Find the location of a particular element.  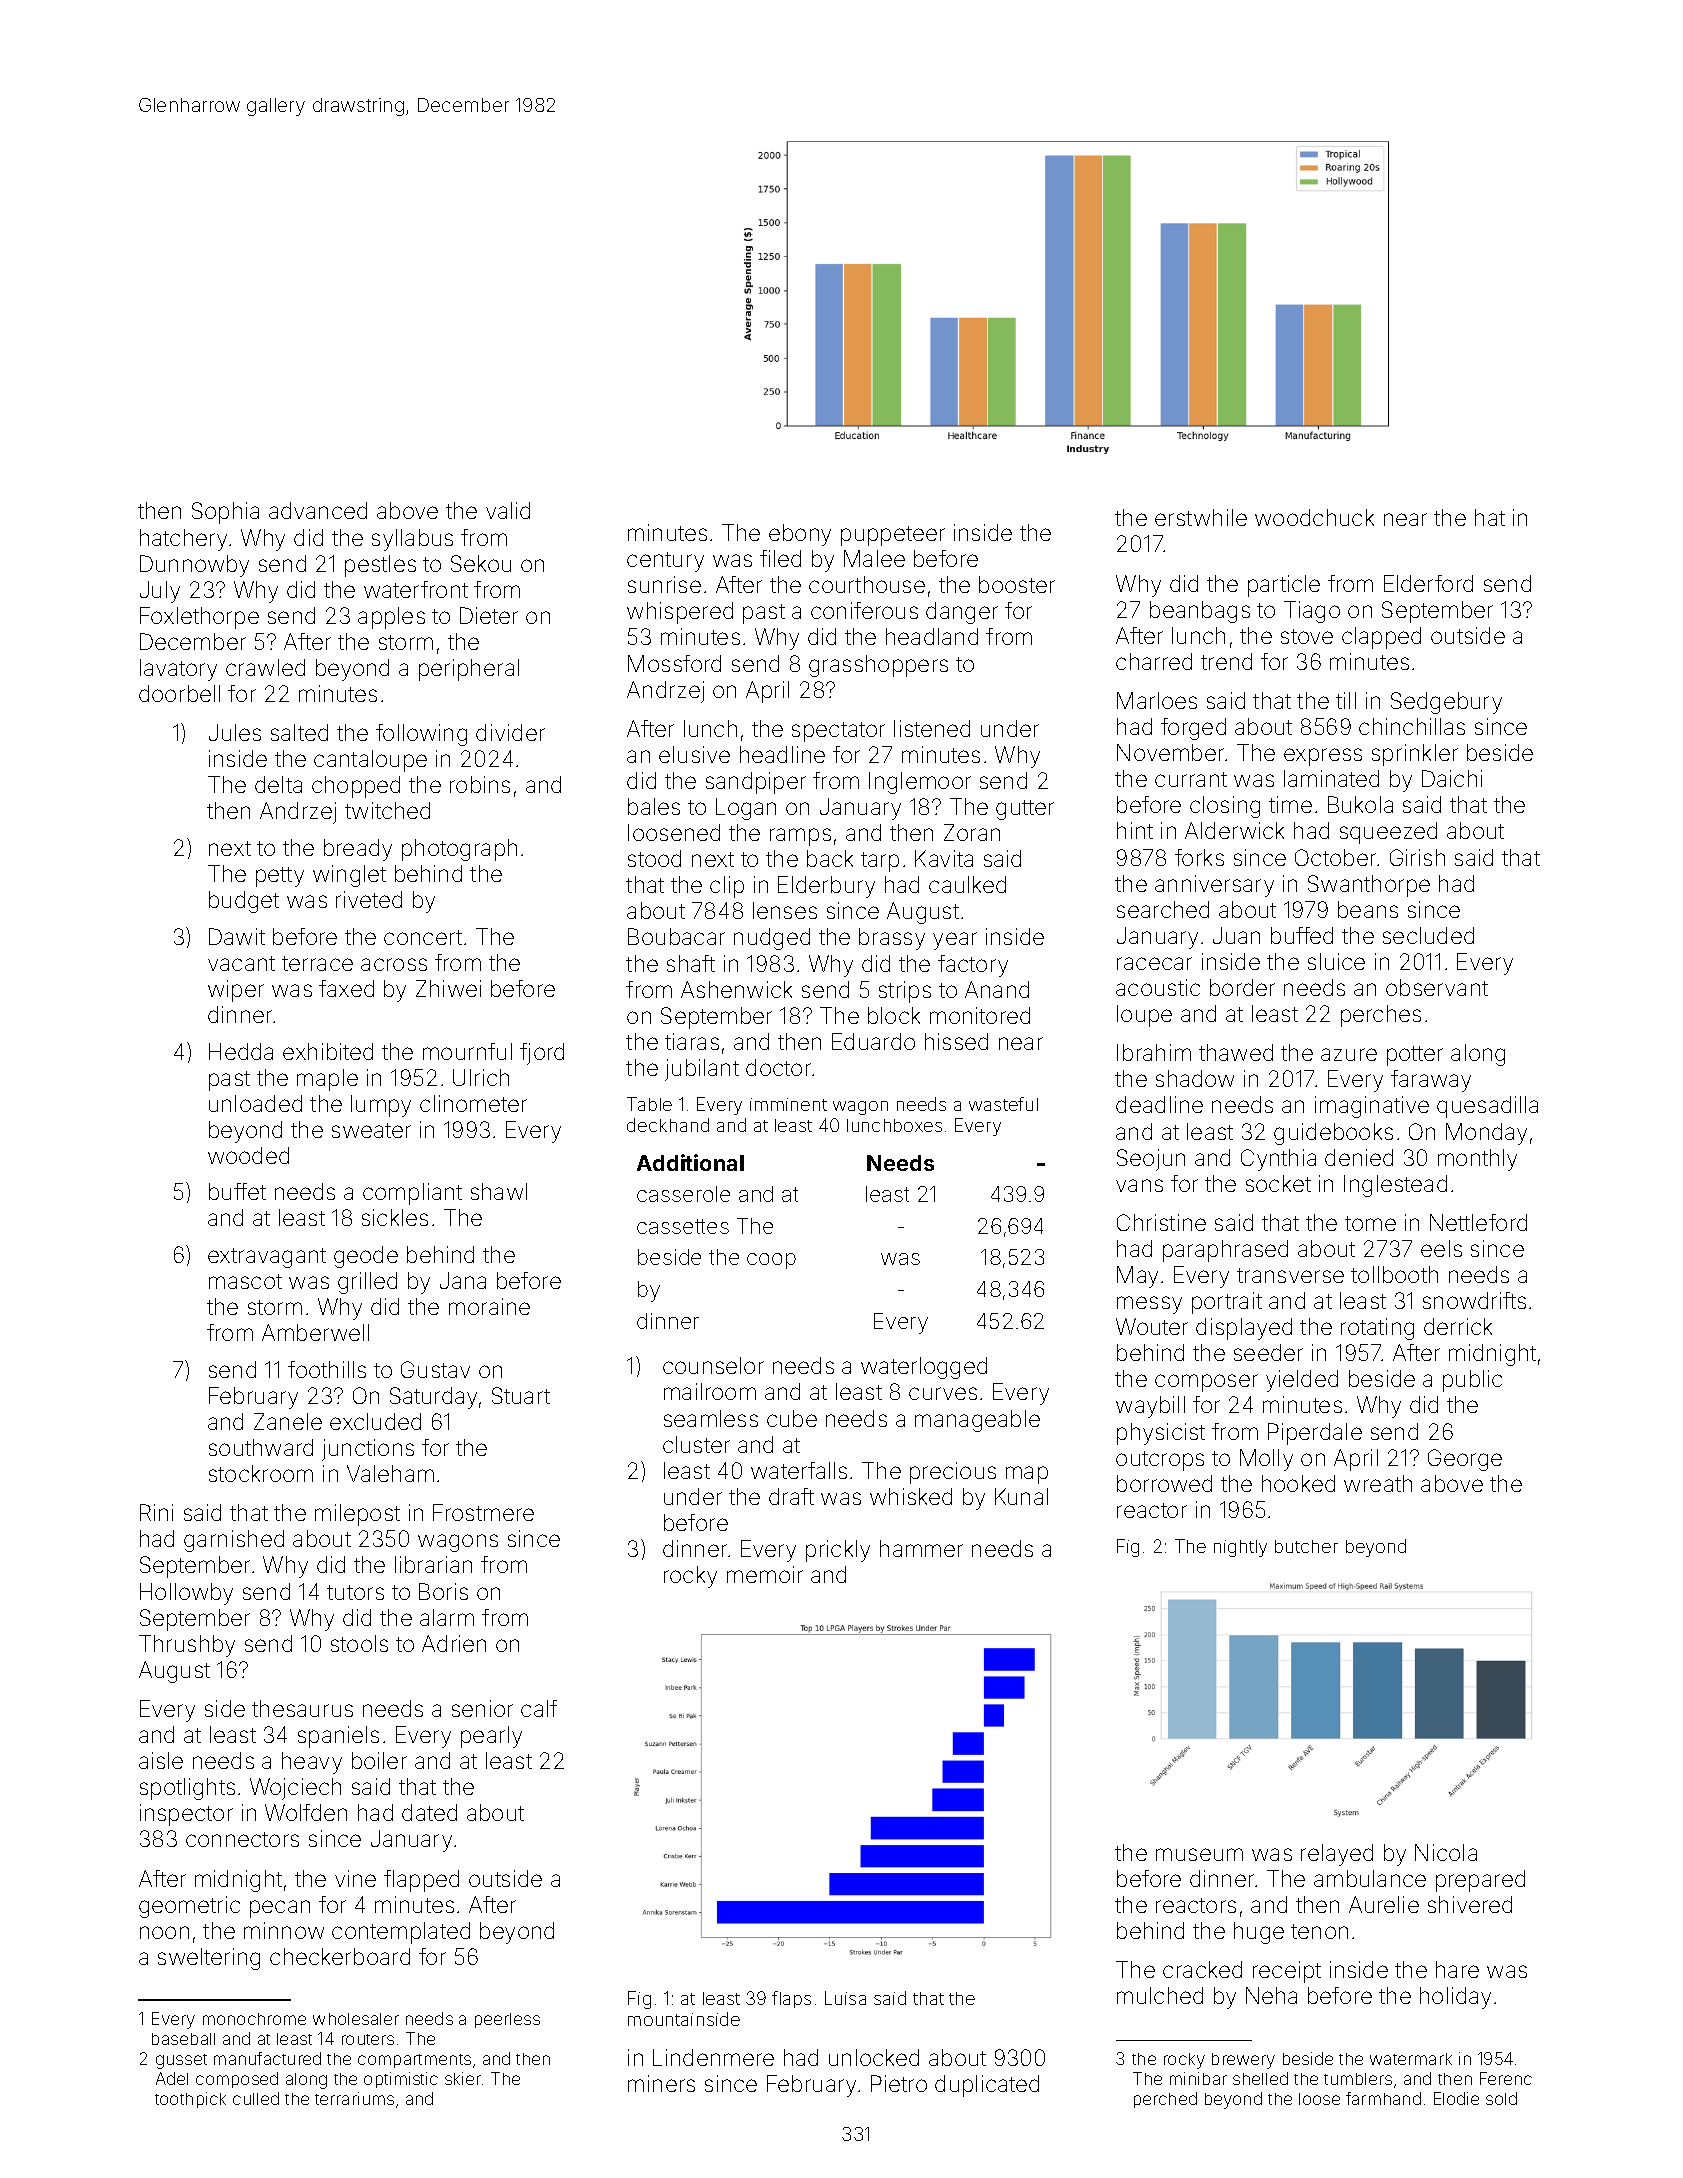

Anand is located at coordinates (997, 989).
